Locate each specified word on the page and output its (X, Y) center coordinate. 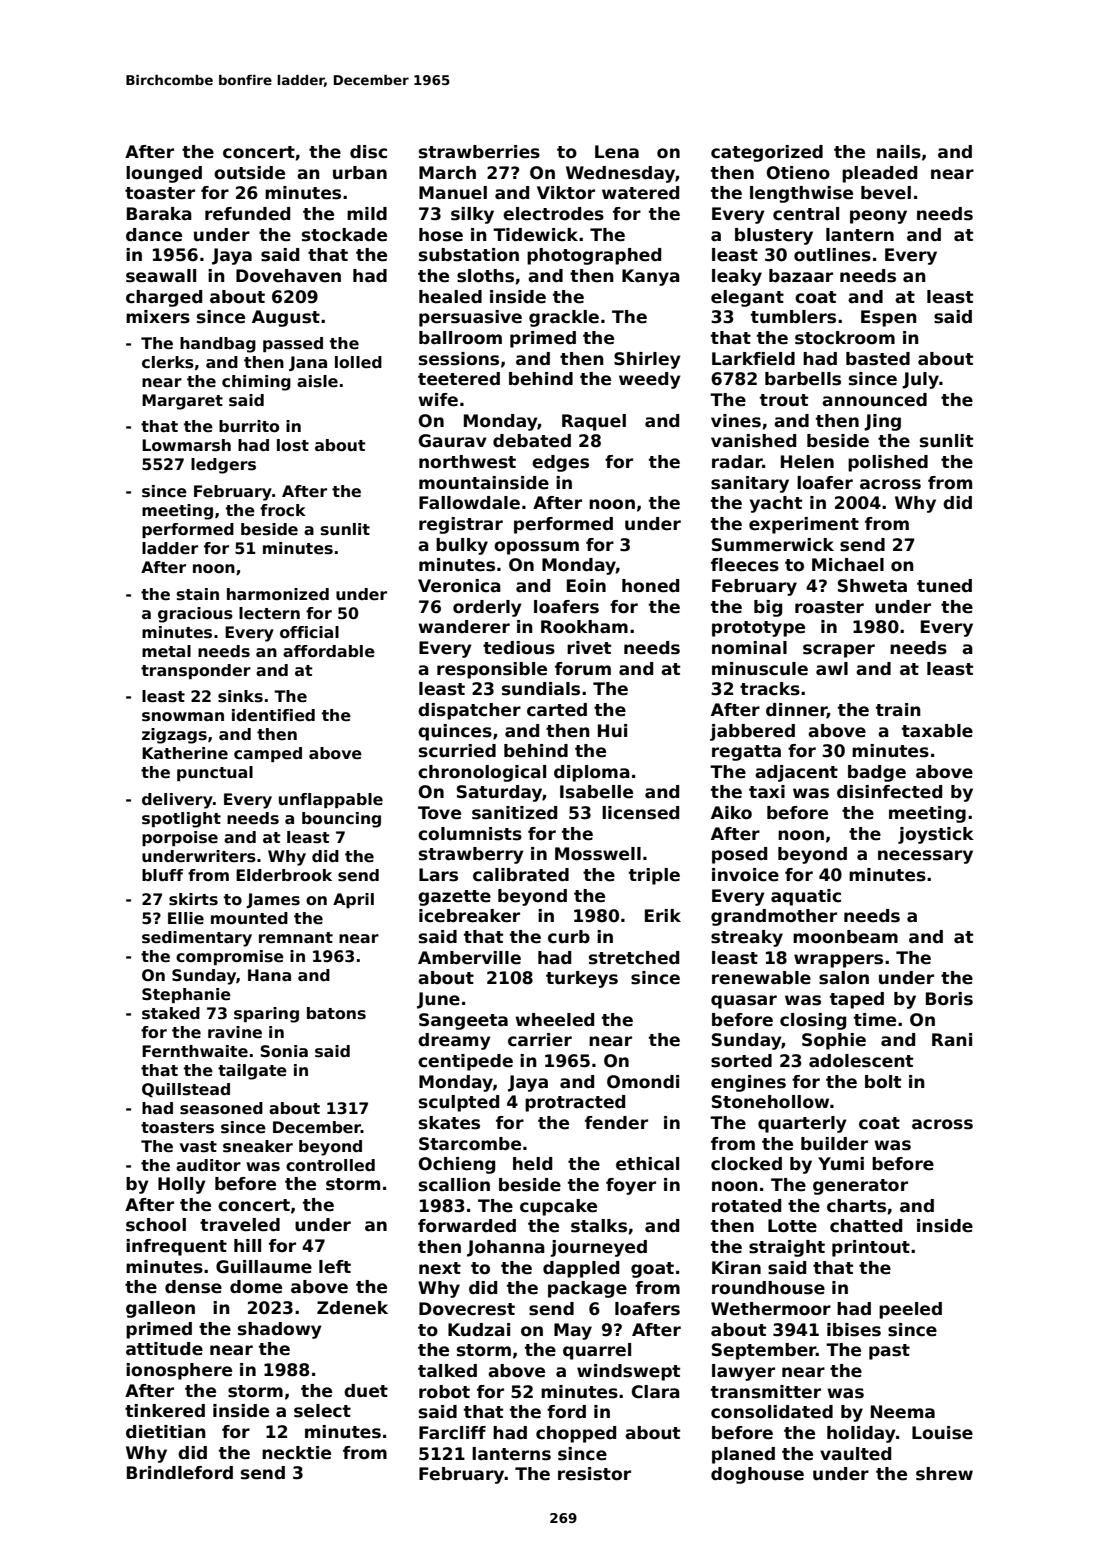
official (309, 632)
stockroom (845, 338)
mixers (158, 317)
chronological (482, 773)
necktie (296, 1453)
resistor (594, 1474)
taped (857, 1000)
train (898, 709)
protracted (575, 1103)
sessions (459, 359)
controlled (330, 1165)
